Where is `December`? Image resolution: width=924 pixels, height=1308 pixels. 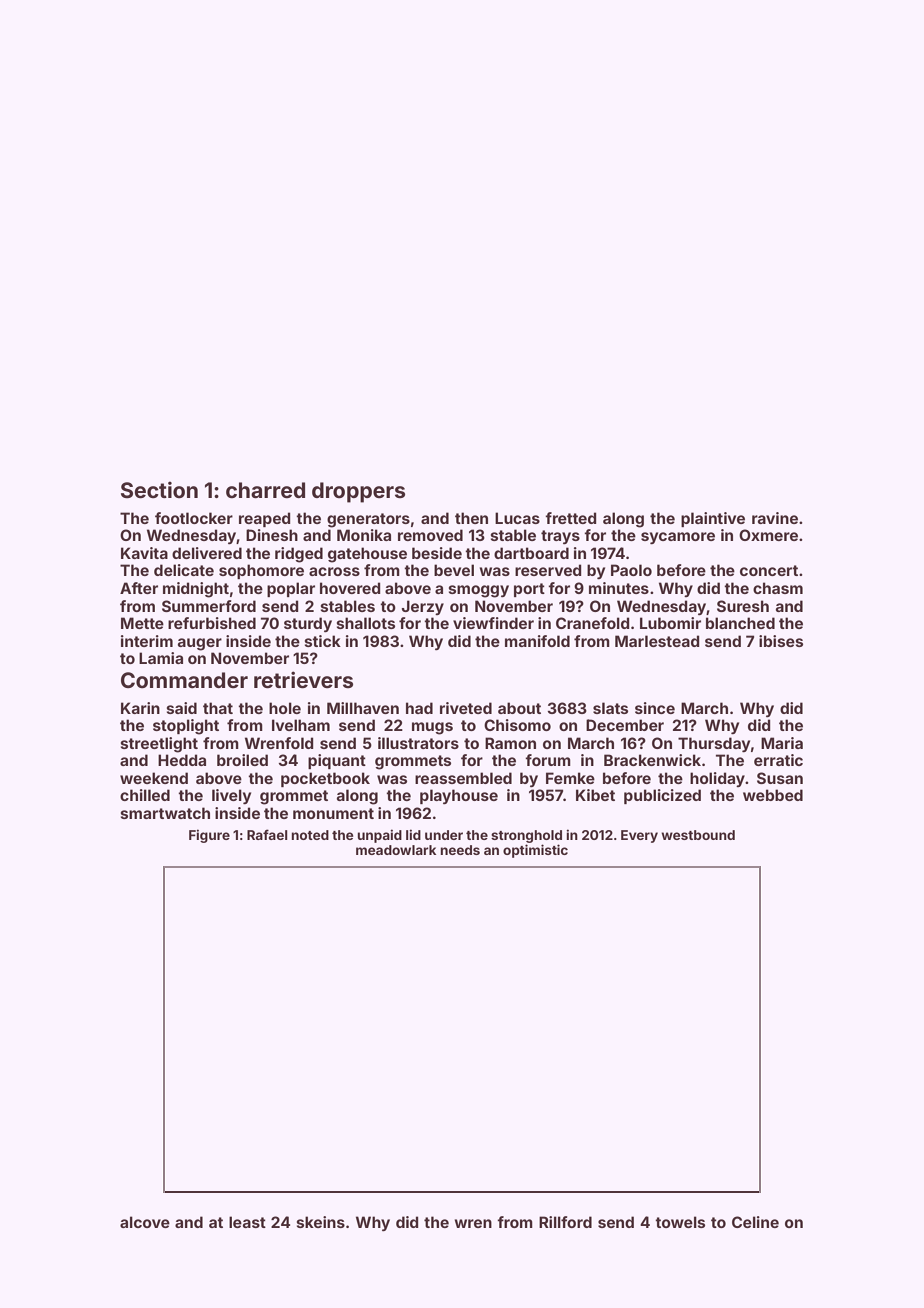
December is located at coordinates (625, 725).
